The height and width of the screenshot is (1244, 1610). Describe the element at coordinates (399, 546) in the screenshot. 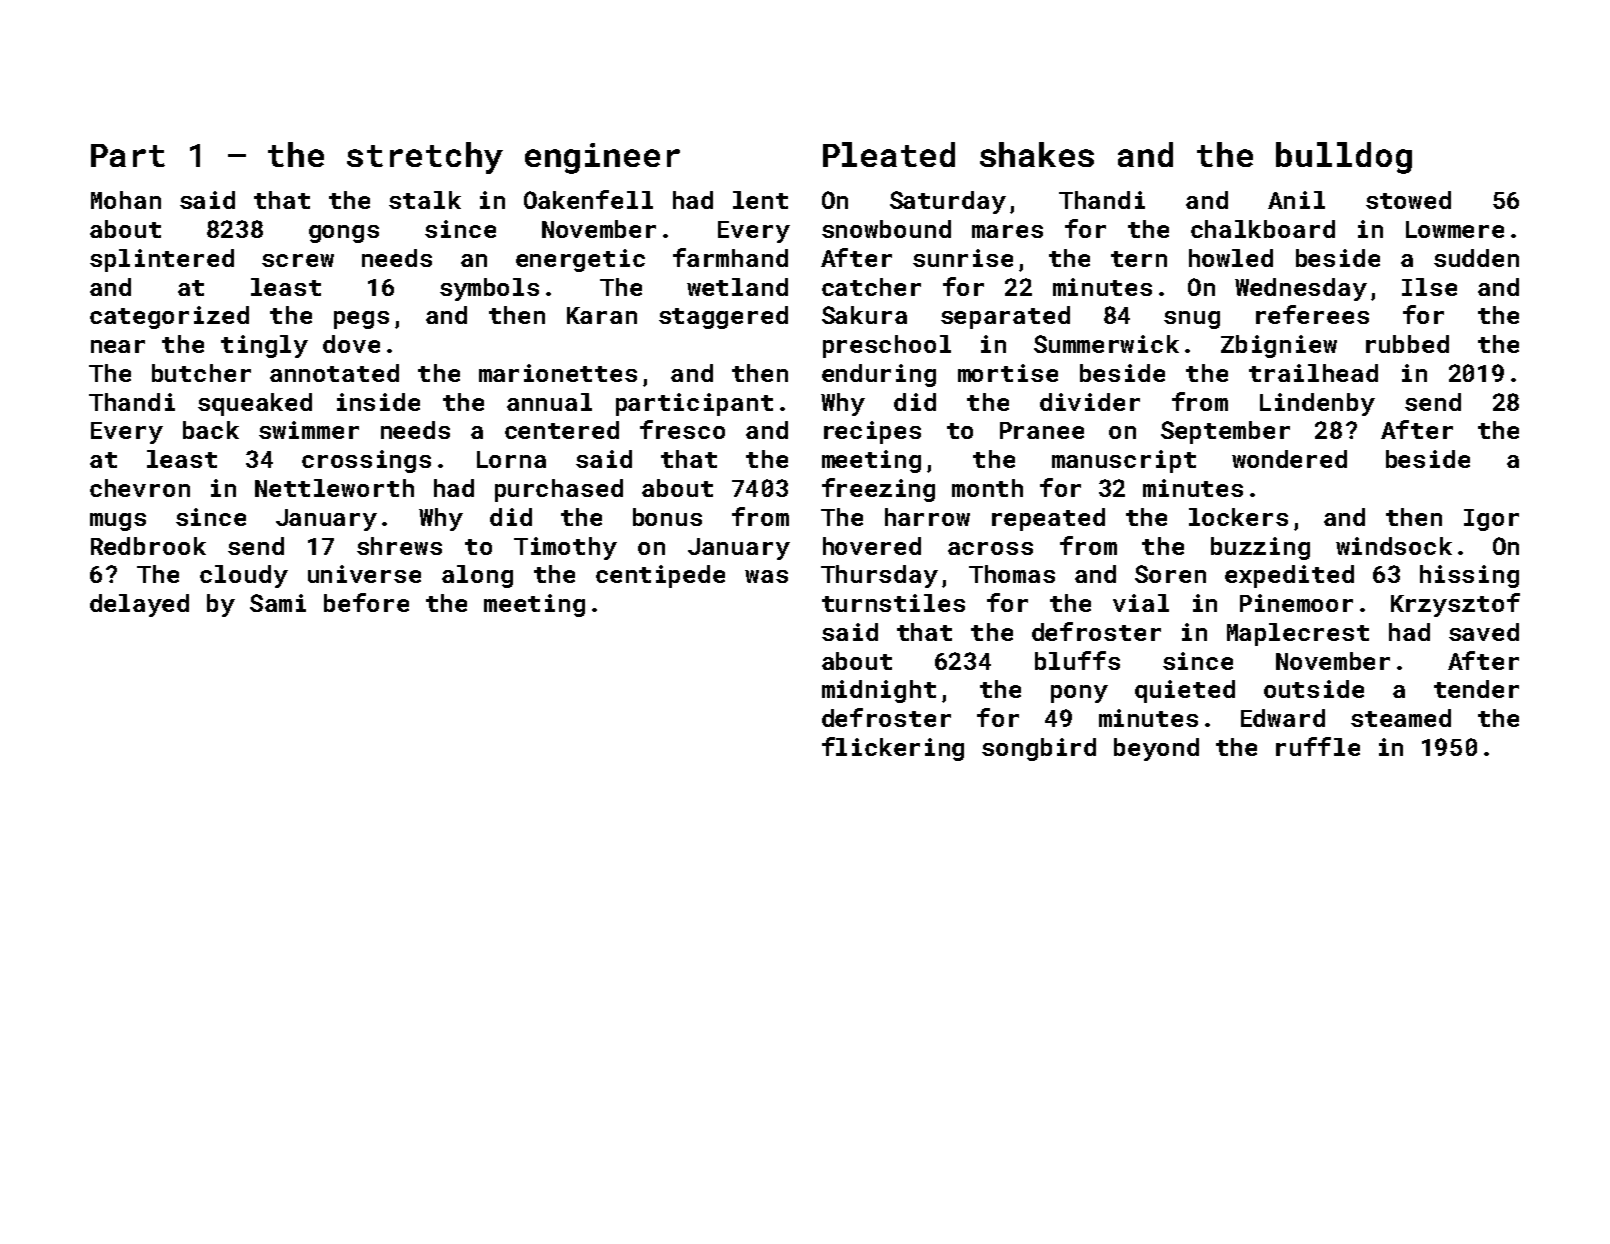

I see `shrews` at that location.
